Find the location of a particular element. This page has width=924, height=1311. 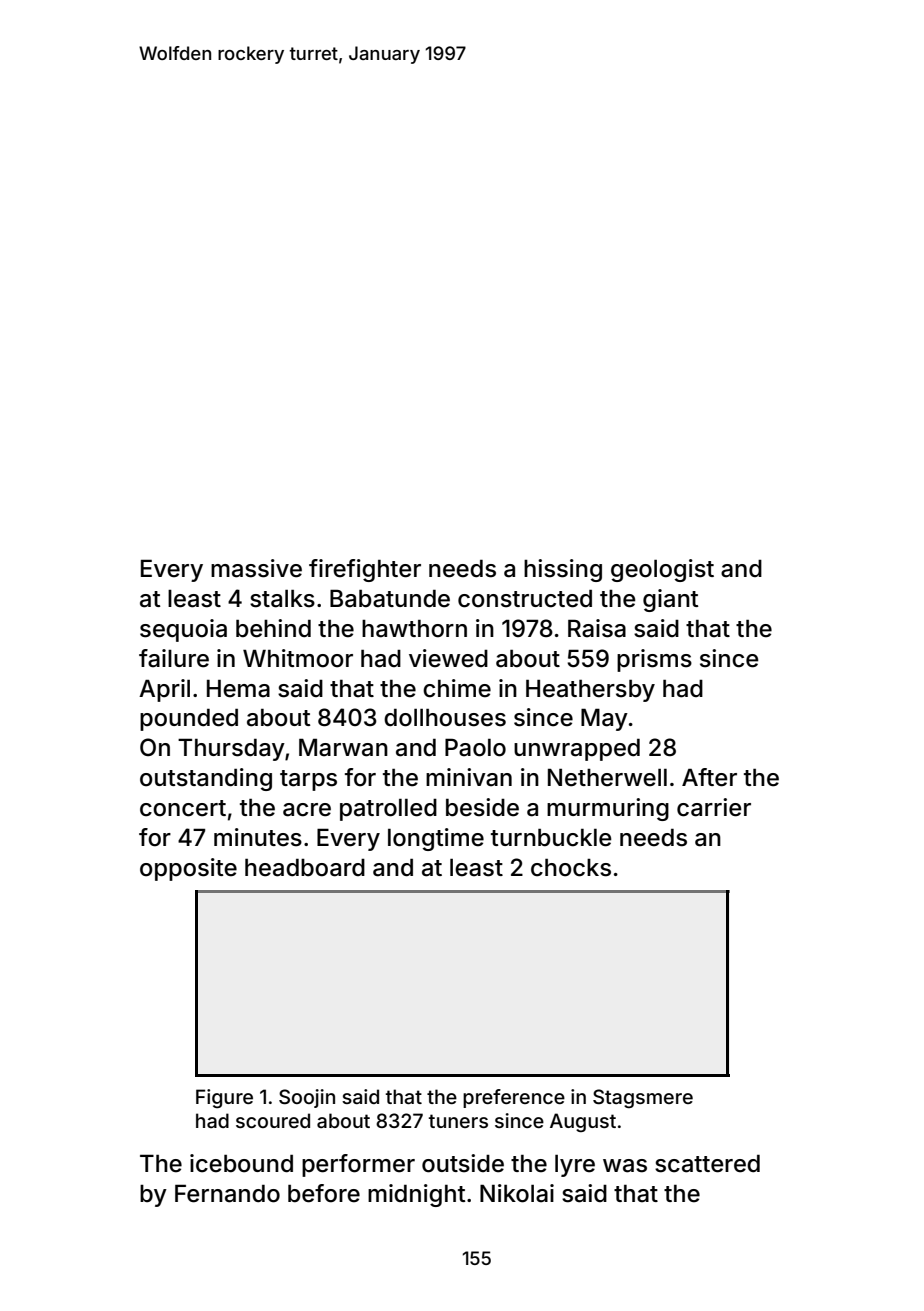

scattered is located at coordinates (707, 1164).
